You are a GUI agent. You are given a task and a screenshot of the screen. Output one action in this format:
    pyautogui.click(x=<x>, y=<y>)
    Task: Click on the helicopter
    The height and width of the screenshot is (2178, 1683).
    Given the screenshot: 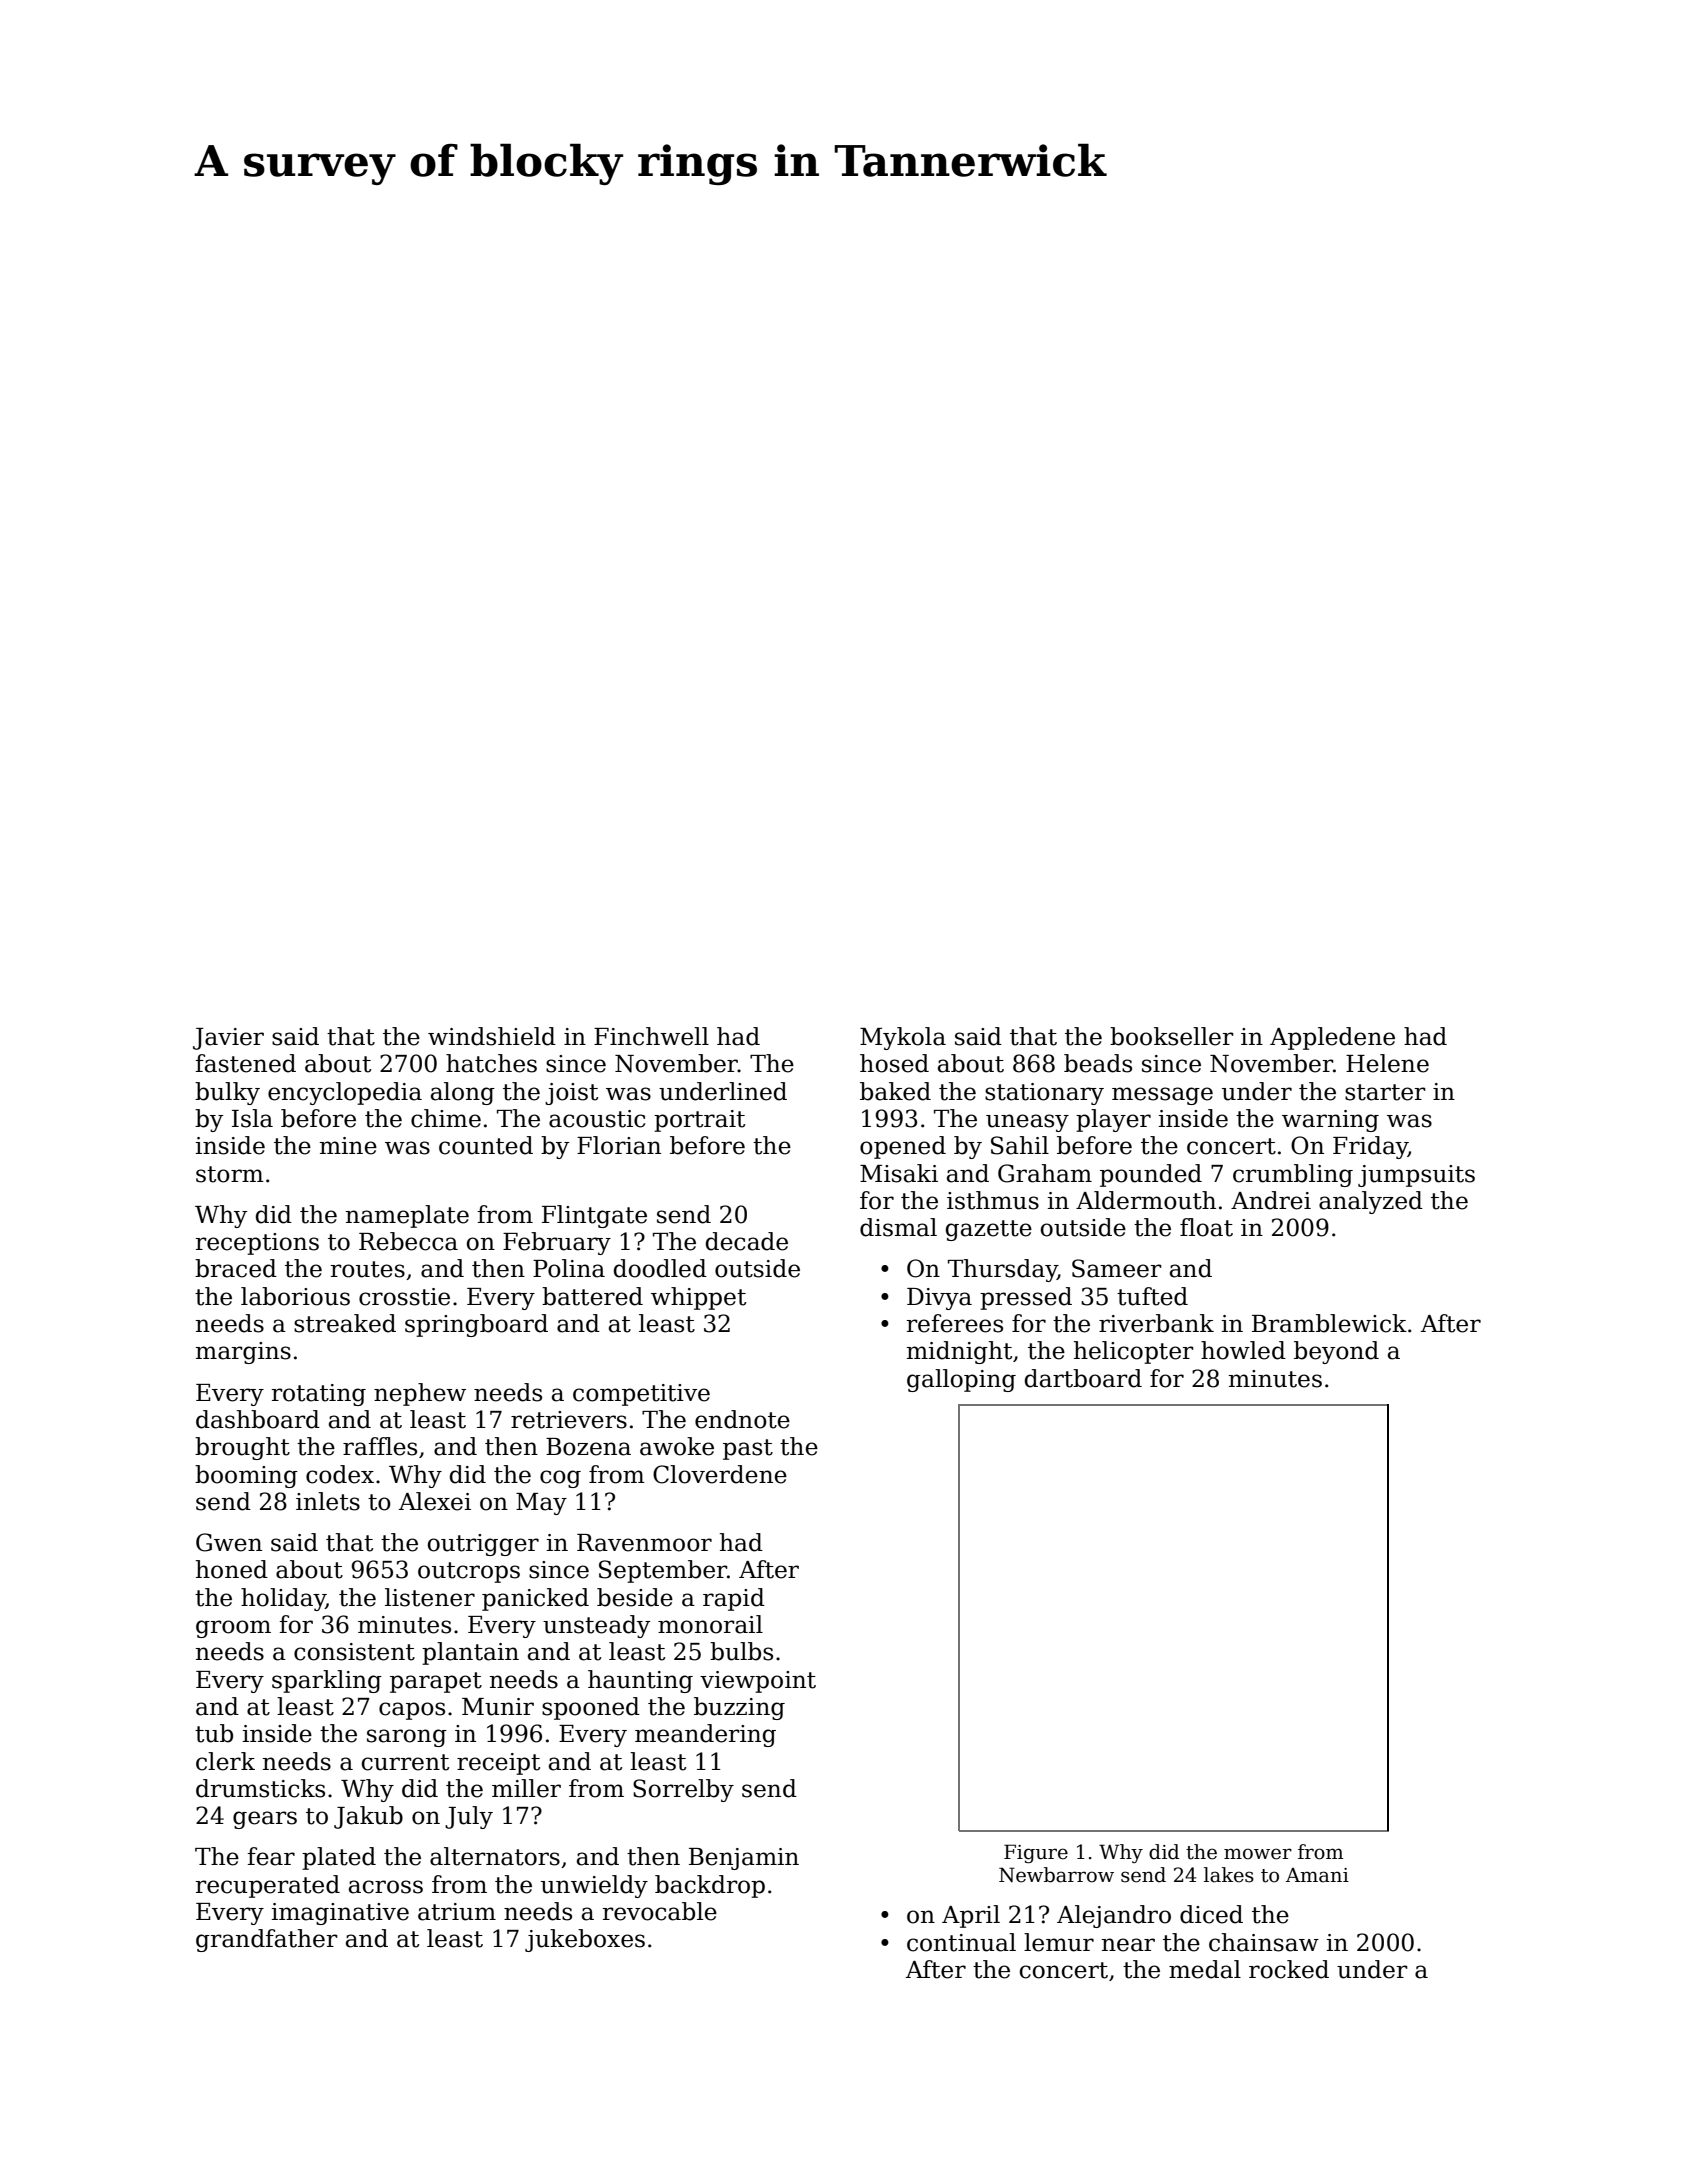 What is the action you would take?
    pyautogui.click(x=1134, y=1352)
